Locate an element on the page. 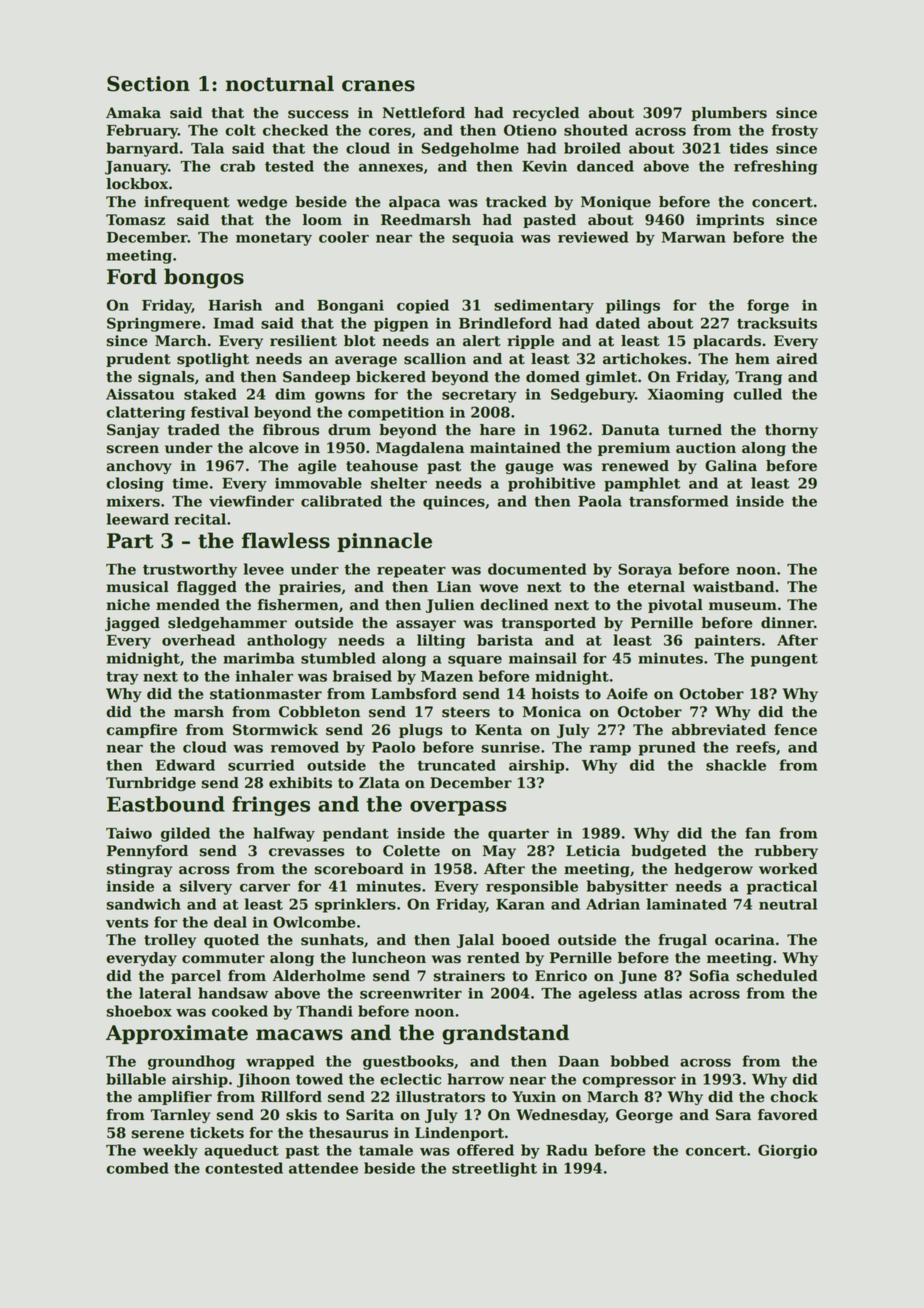 The width and height of the image is (924, 1308). turned is located at coordinates (695, 430).
